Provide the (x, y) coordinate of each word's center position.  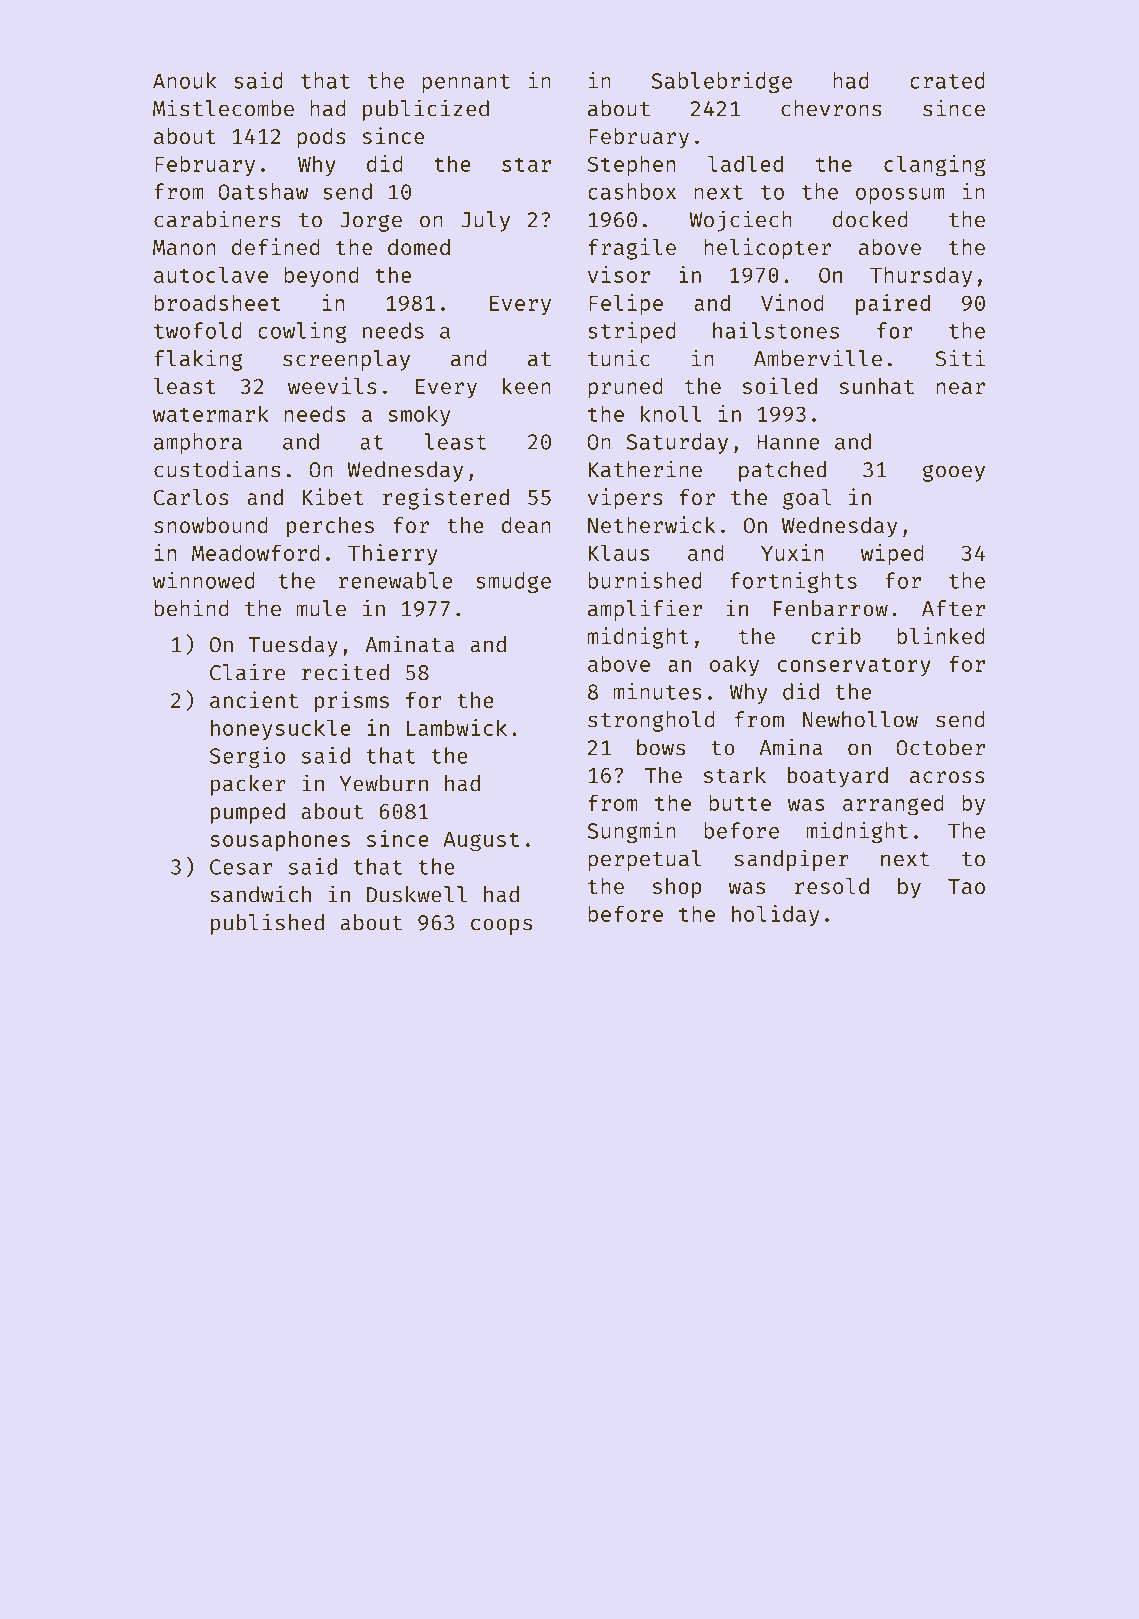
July (485, 221)
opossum (900, 196)
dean (526, 525)
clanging (935, 166)
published (267, 924)
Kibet (333, 496)
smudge (513, 582)
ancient (254, 699)
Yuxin (792, 552)
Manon (184, 247)
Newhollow (860, 719)
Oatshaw (263, 191)
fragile (632, 249)
